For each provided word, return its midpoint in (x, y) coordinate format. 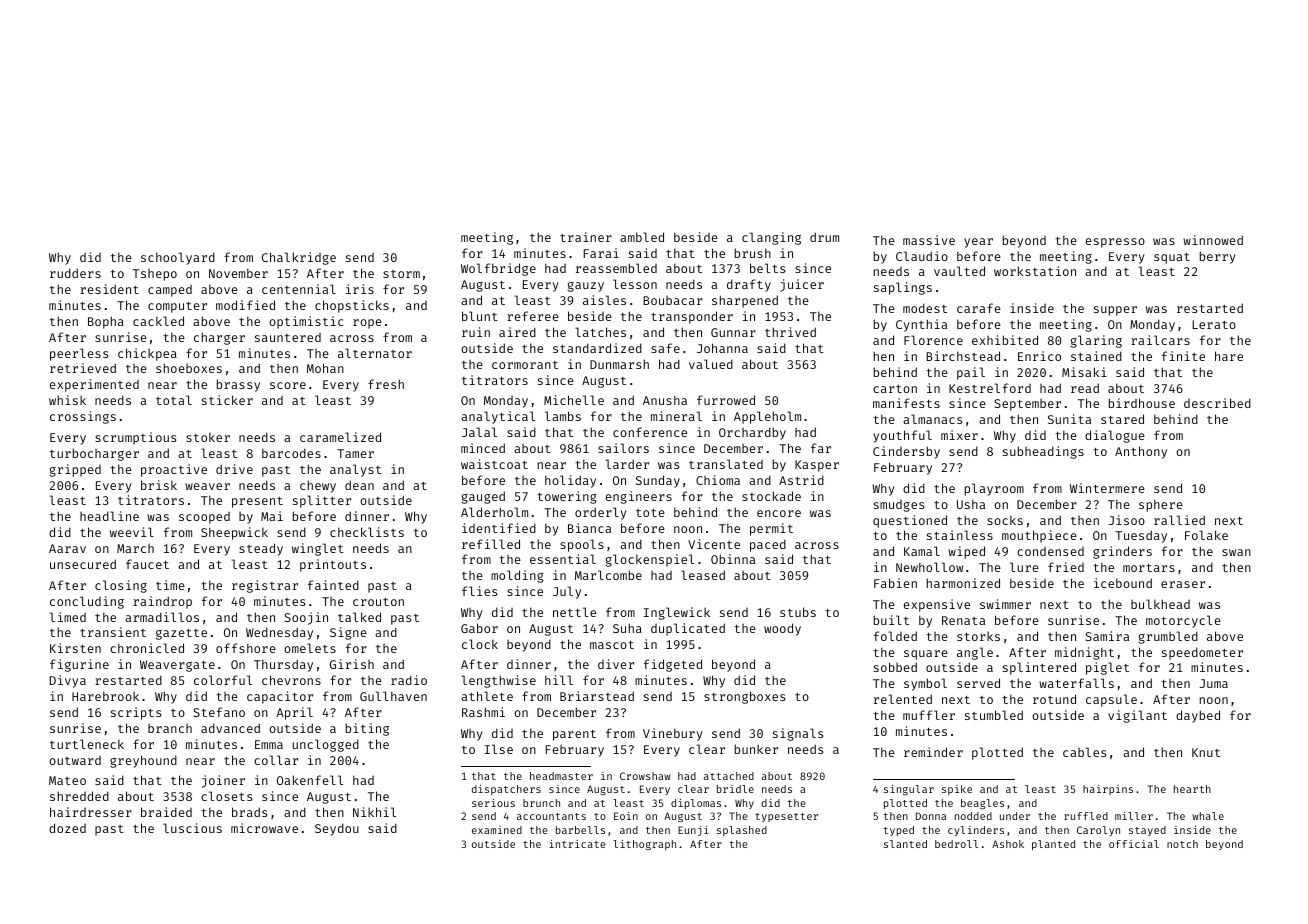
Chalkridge (299, 258)
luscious (192, 828)
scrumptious (135, 438)
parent (574, 735)
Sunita (1069, 419)
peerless (79, 354)
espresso (1115, 243)
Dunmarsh (619, 364)
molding (517, 576)
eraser (1183, 584)
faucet (147, 564)
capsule (1111, 700)
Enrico (1039, 356)
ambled (642, 237)
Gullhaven (393, 696)
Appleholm (767, 417)
